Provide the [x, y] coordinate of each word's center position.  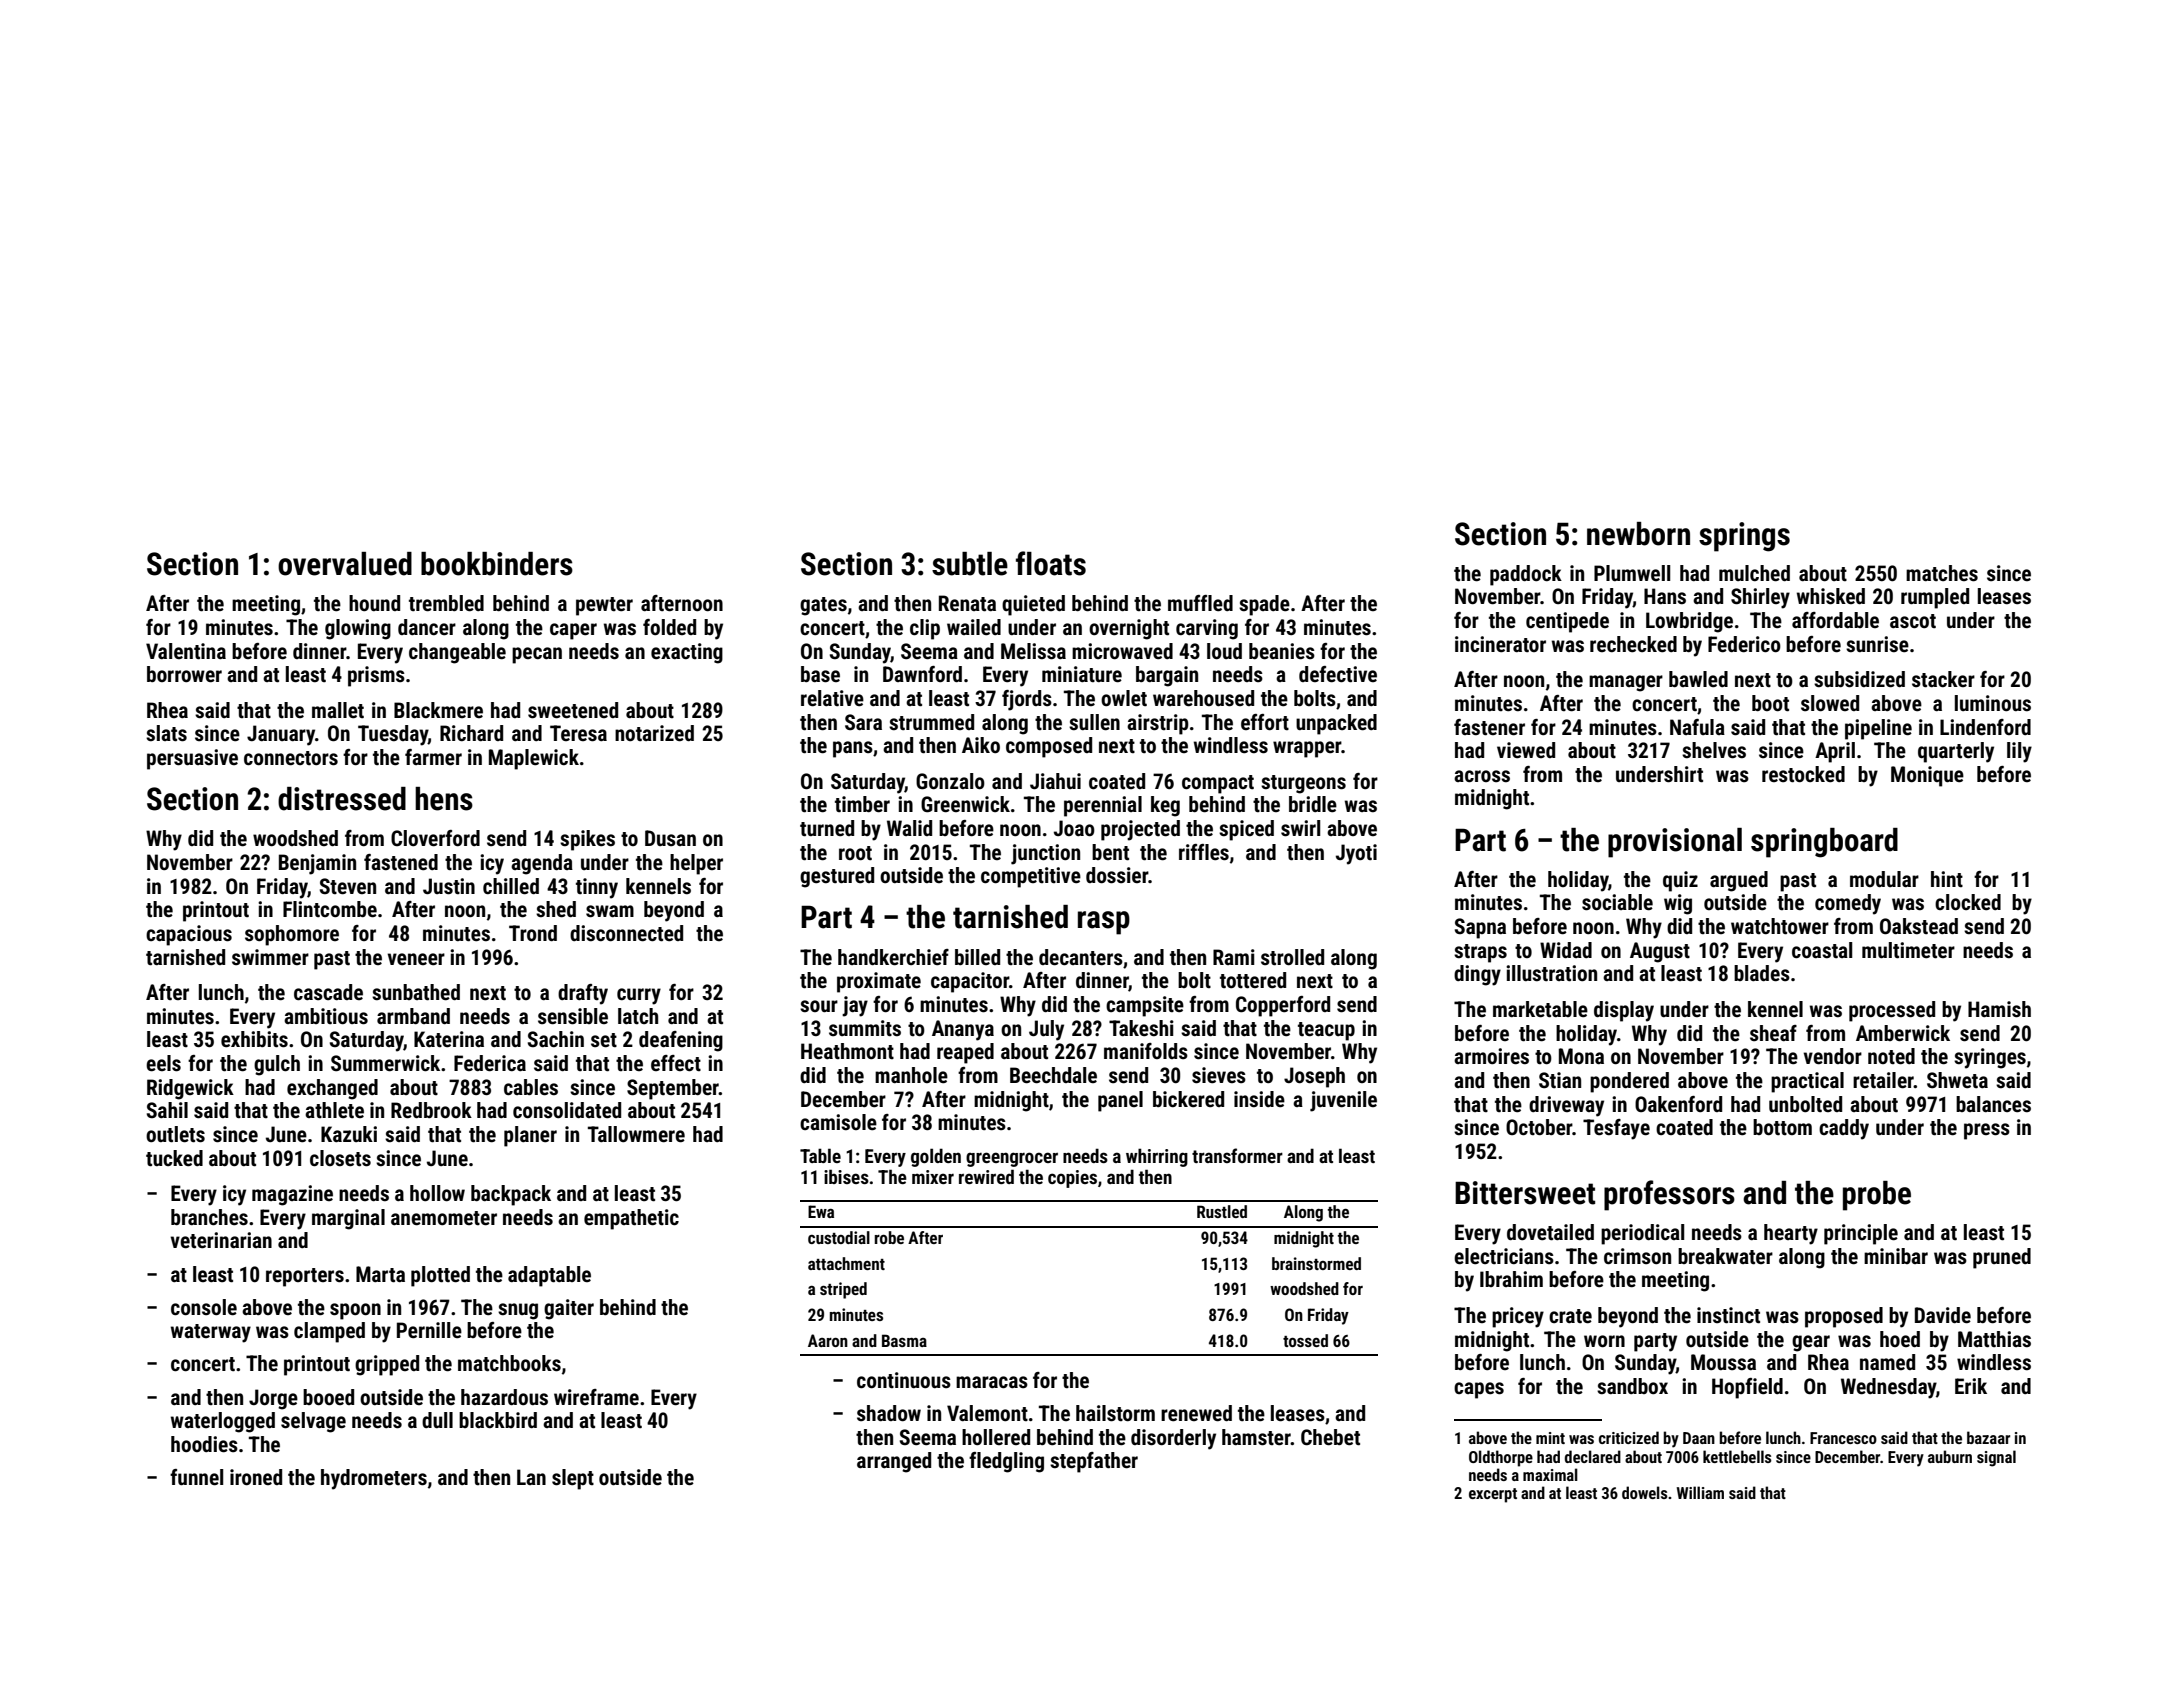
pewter [604, 606]
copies [1072, 1179]
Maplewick [534, 759]
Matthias [1994, 1339]
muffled [1200, 603]
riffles [1204, 852]
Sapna [1480, 928]
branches [209, 1217]
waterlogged [223, 1422]
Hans [1665, 596]
